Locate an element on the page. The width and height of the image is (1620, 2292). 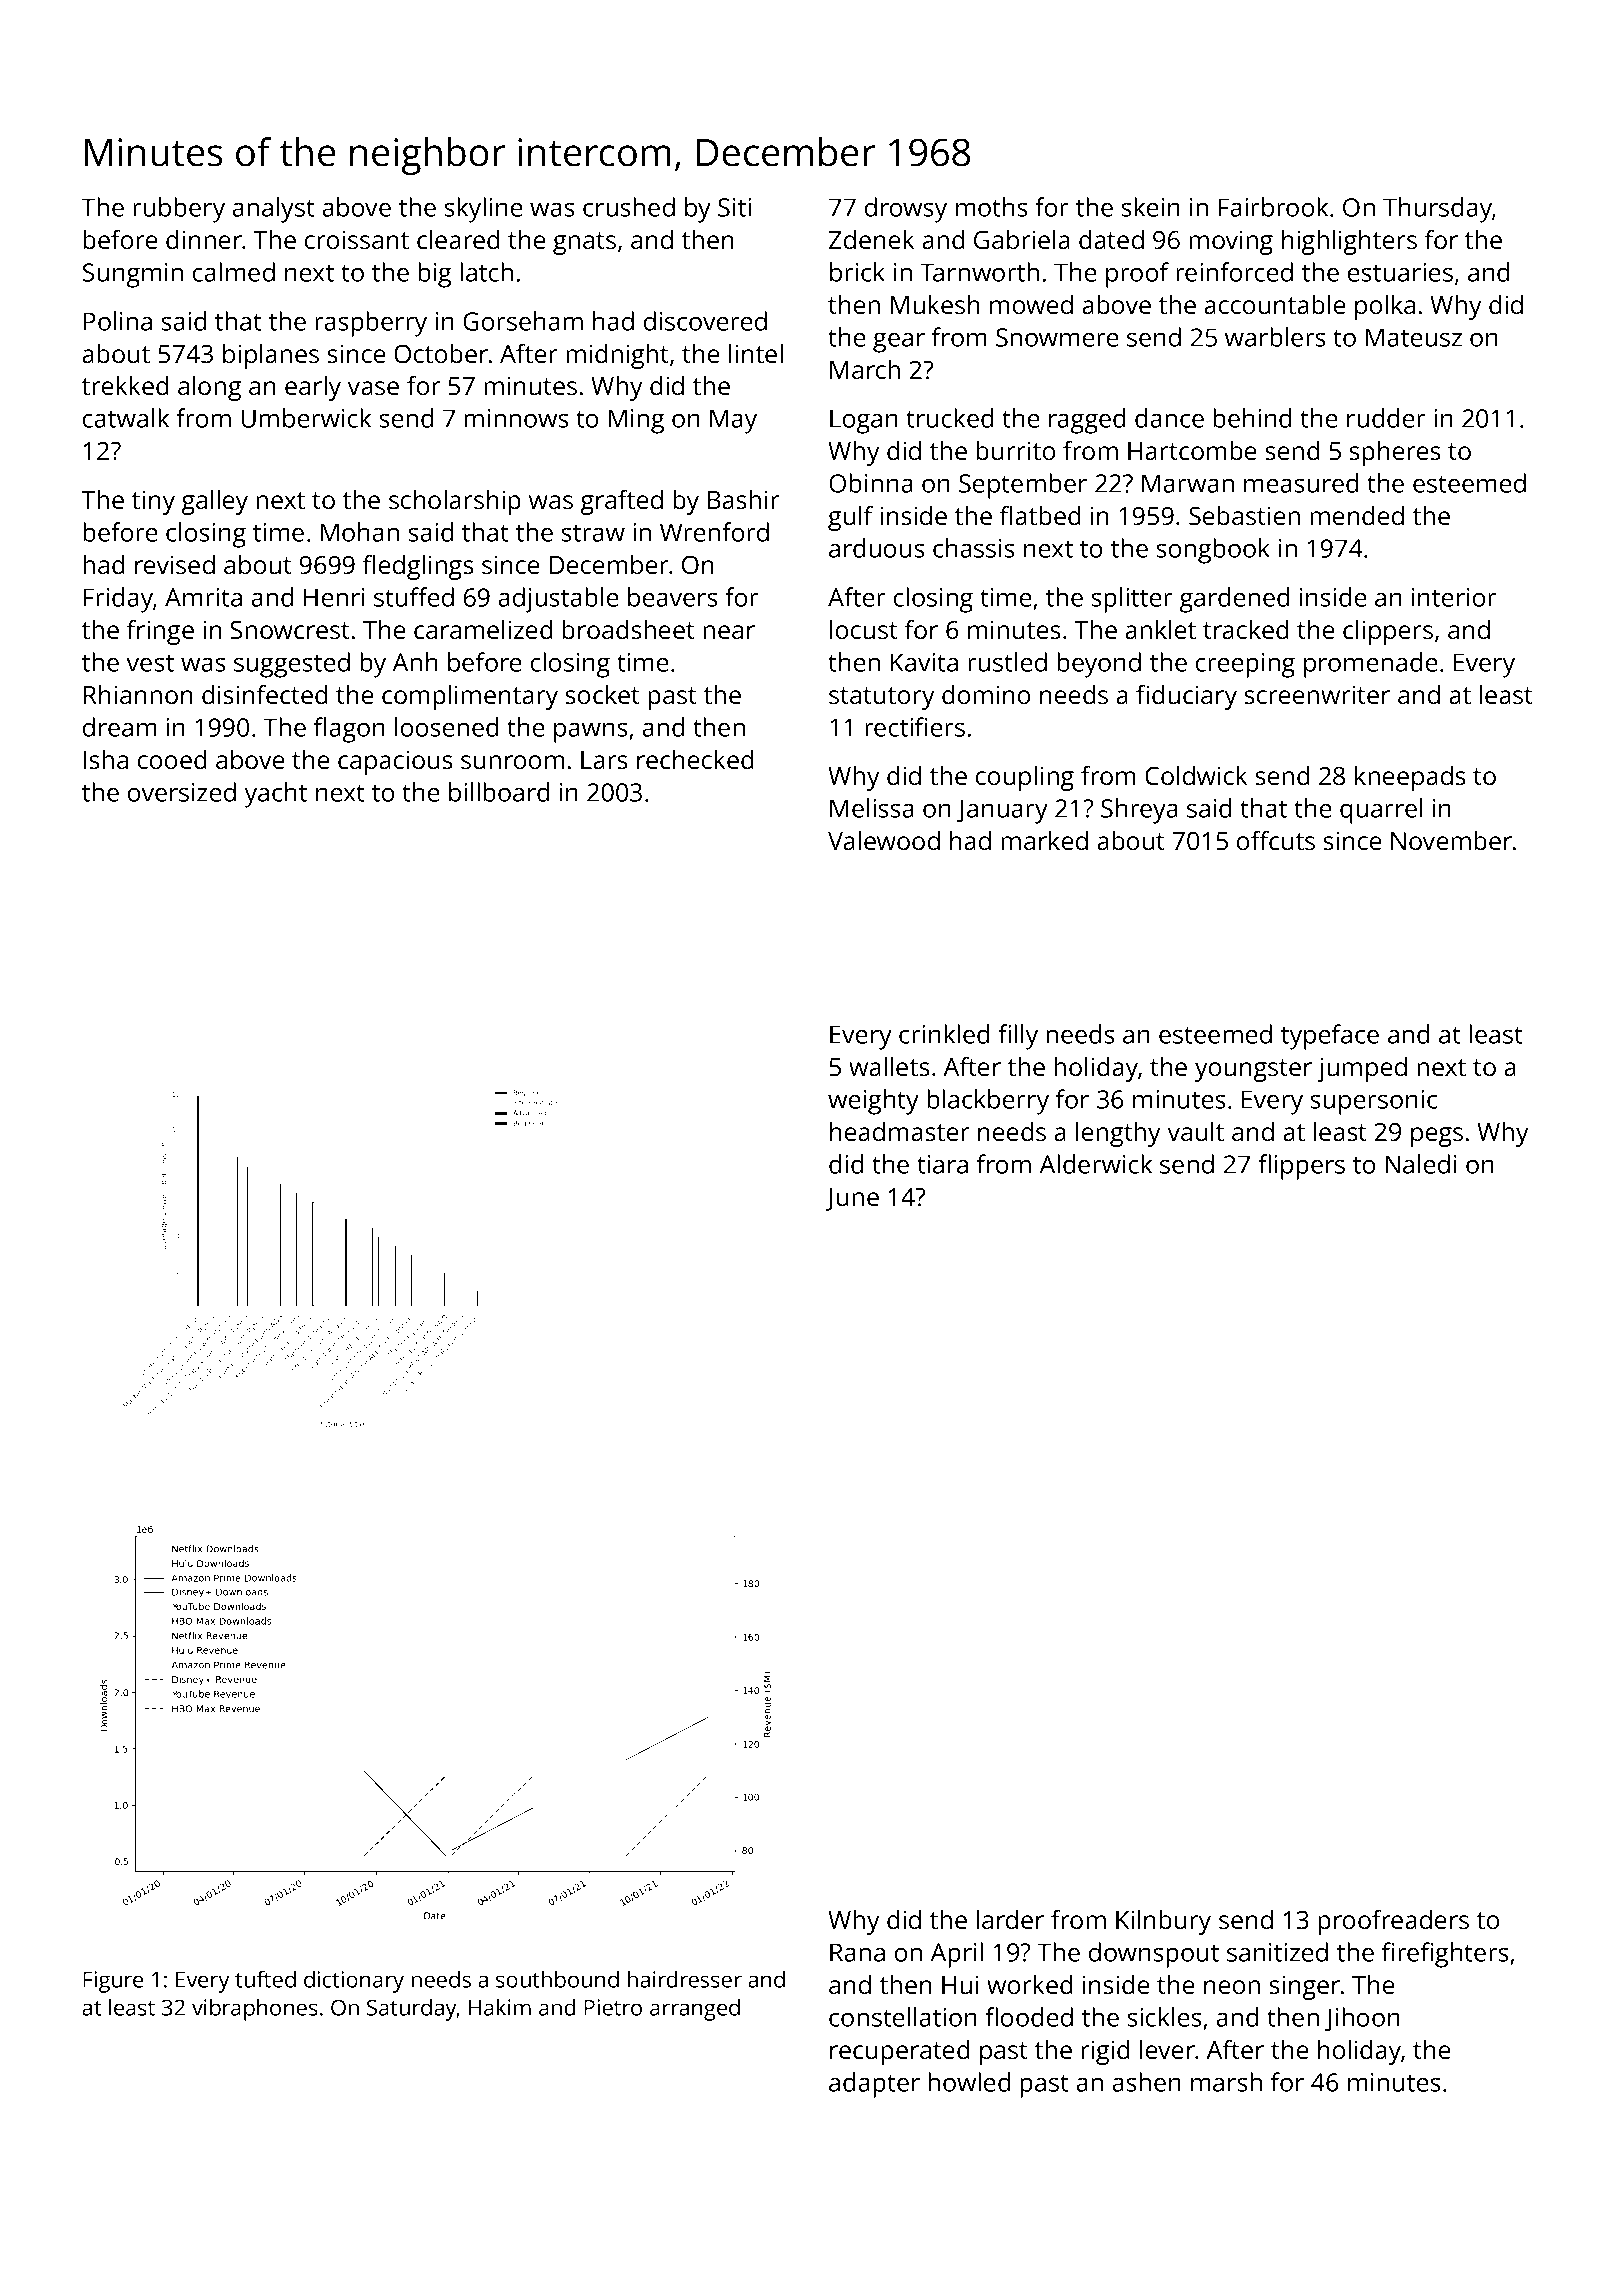
tufted is located at coordinates (265, 1979).
